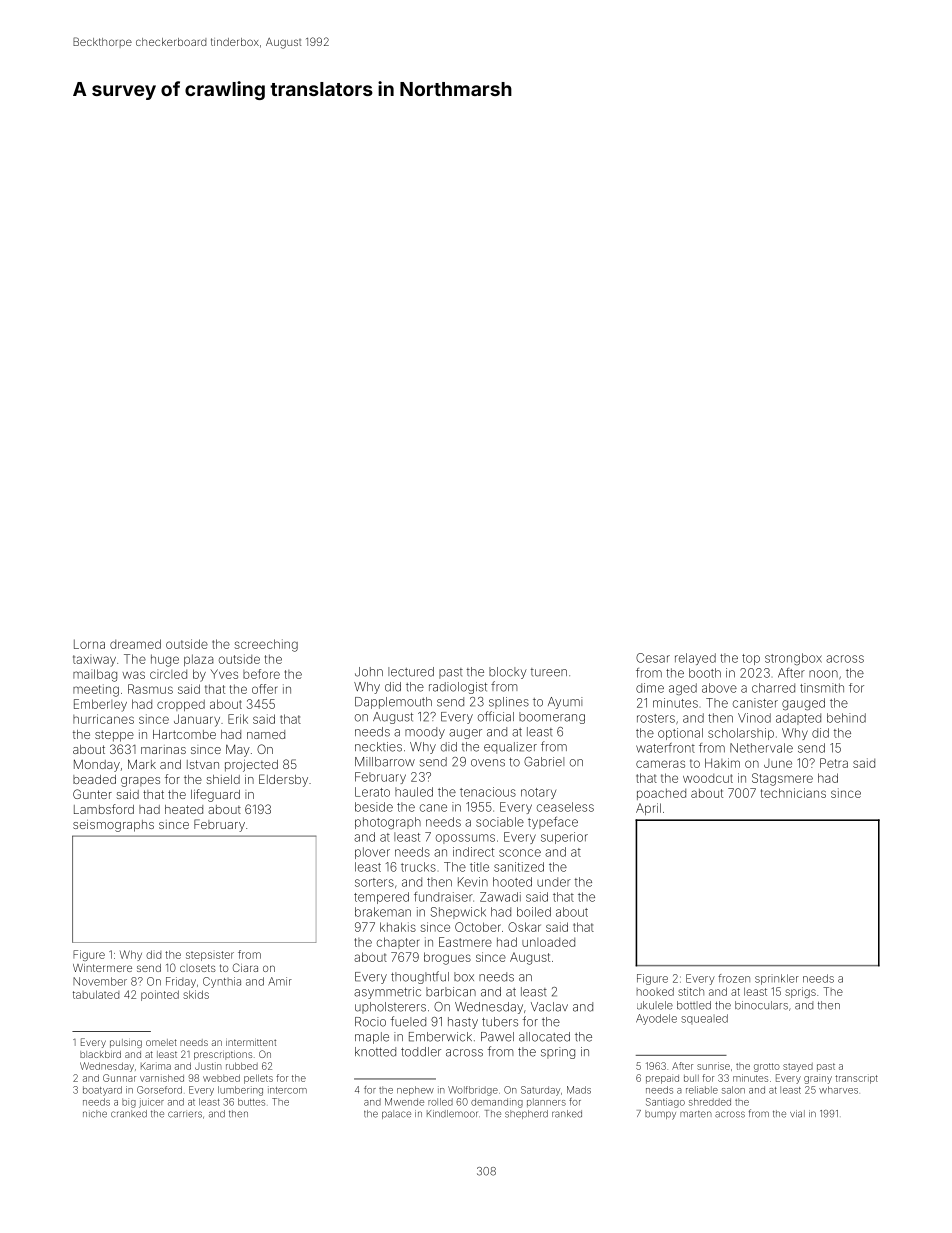  Describe the element at coordinates (478, 927) in the document. I see `October` at that location.
